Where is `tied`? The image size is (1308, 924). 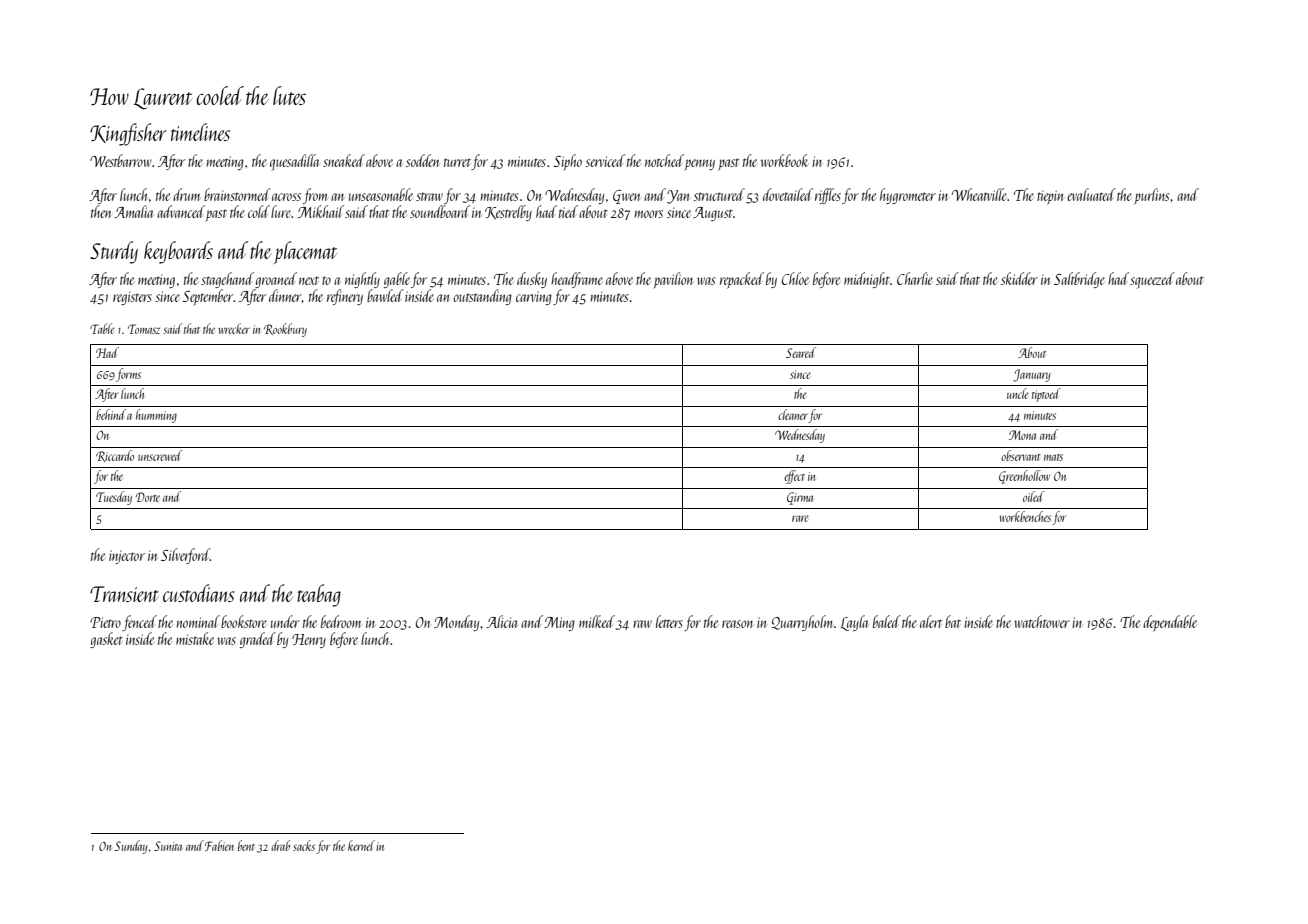 tied is located at coordinates (568, 211).
